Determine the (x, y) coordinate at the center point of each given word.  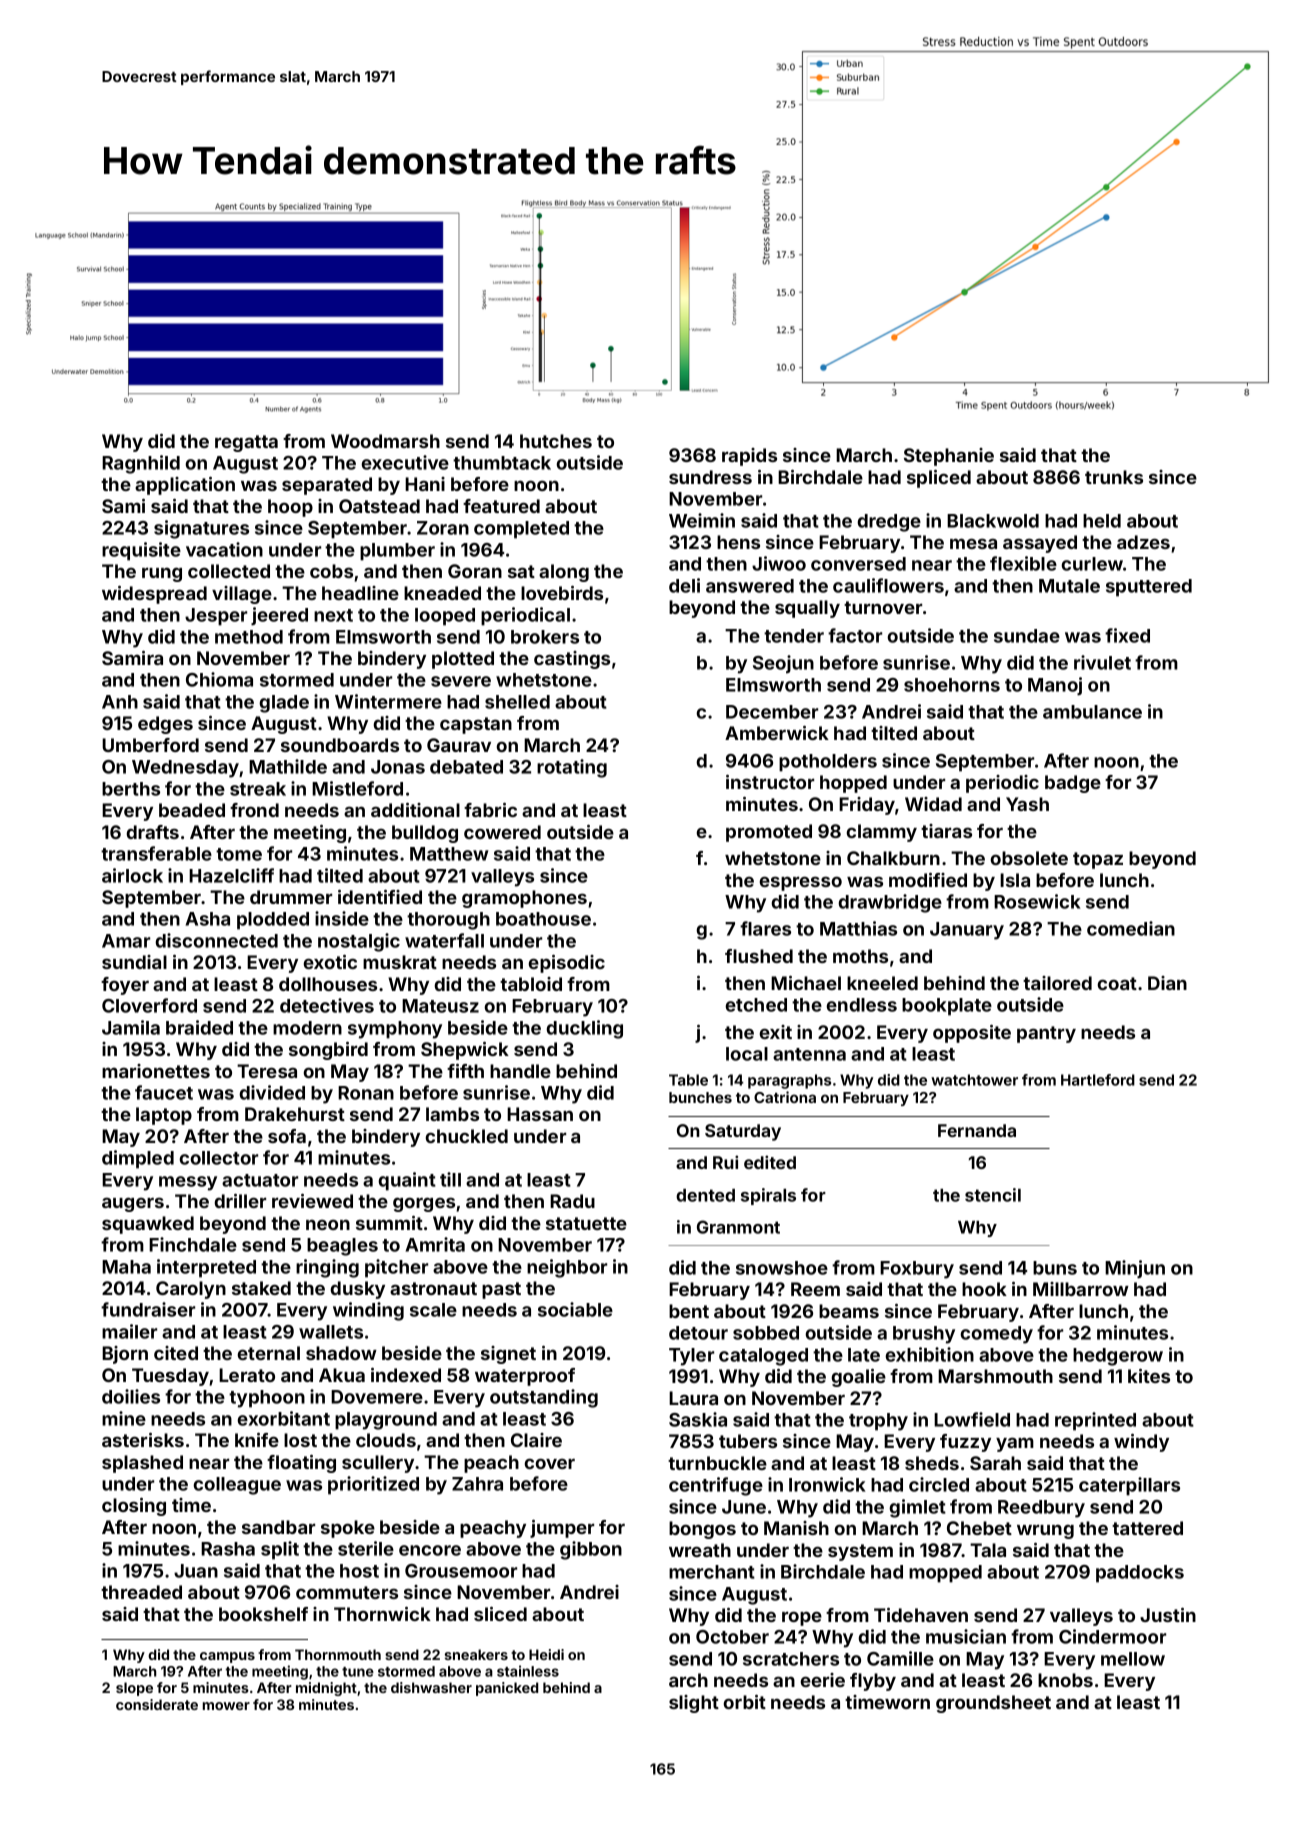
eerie (823, 1680)
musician (966, 1636)
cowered (502, 832)
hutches (556, 441)
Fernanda (977, 1130)
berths (131, 789)
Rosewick (1037, 901)
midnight (326, 1689)
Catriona (785, 1097)
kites (1149, 1376)
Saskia (698, 1419)
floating (301, 1464)
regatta (246, 443)
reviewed (312, 1201)
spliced (939, 479)
